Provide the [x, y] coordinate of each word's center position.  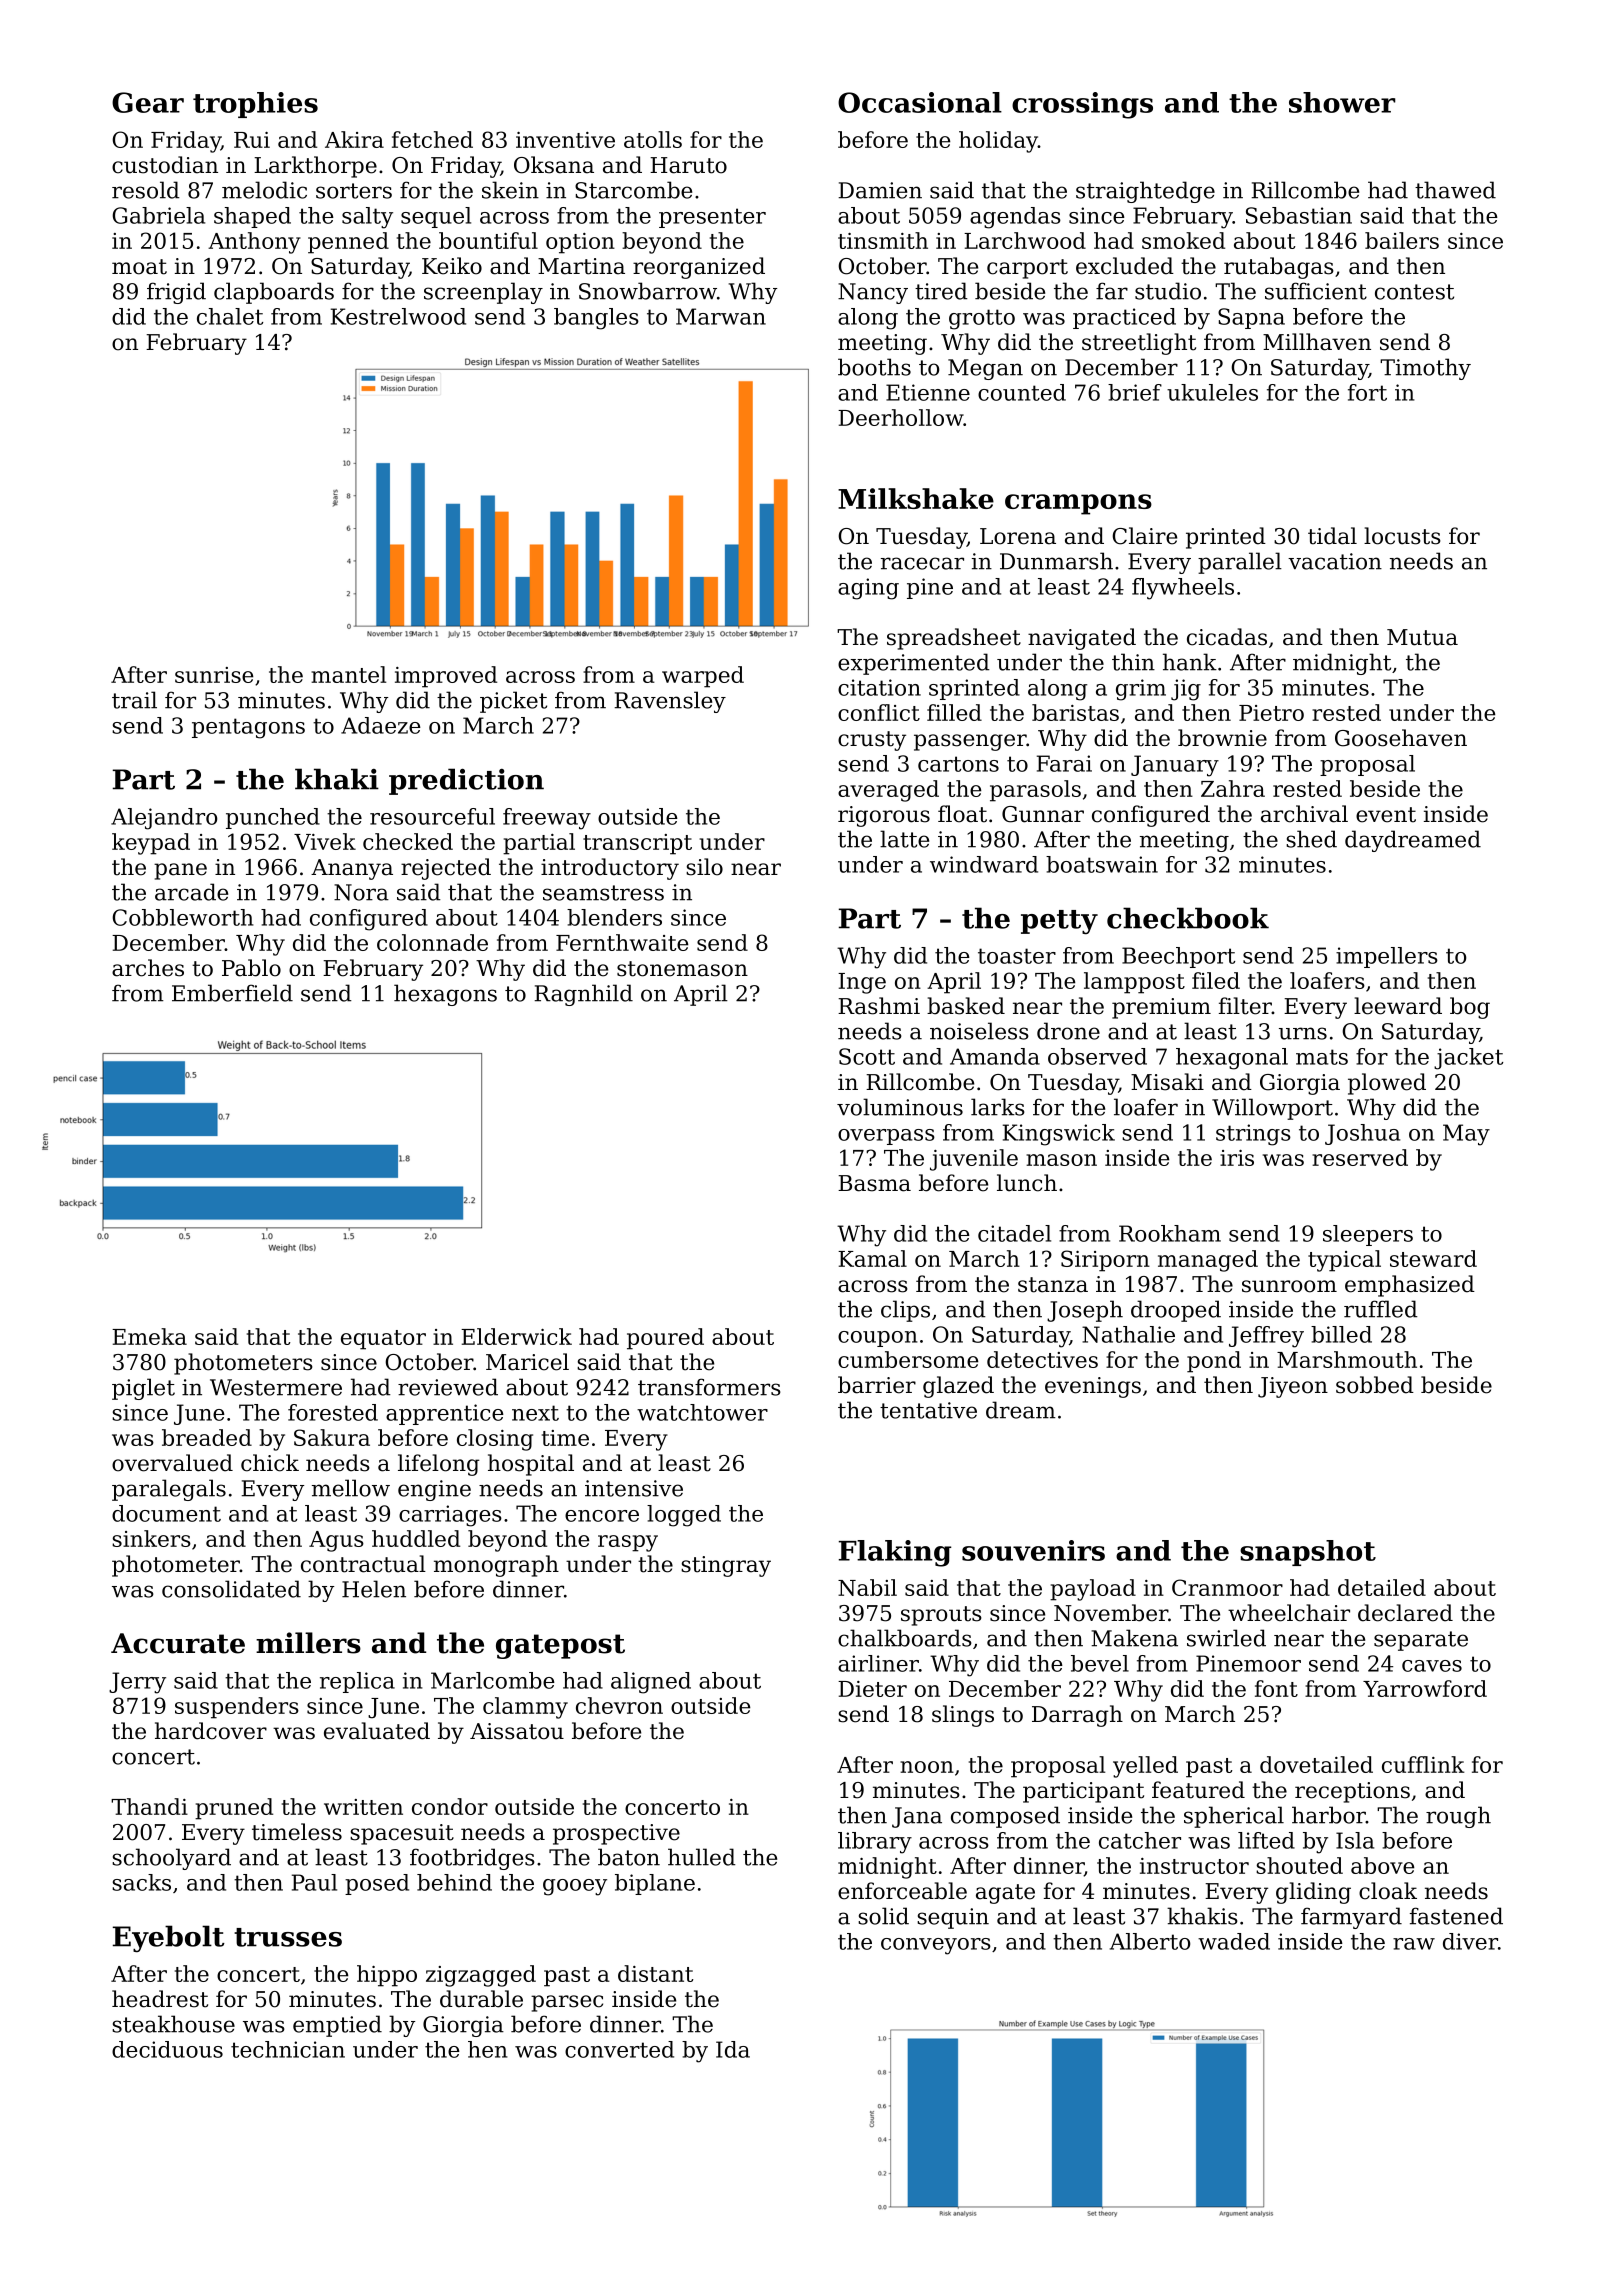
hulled [702, 1857]
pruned [234, 1809]
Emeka [149, 1336]
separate [1421, 1641]
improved [446, 677]
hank [1190, 662]
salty [367, 218]
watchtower [702, 1412]
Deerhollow [901, 417]
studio [1168, 291]
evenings [1093, 1387]
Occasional [920, 102]
